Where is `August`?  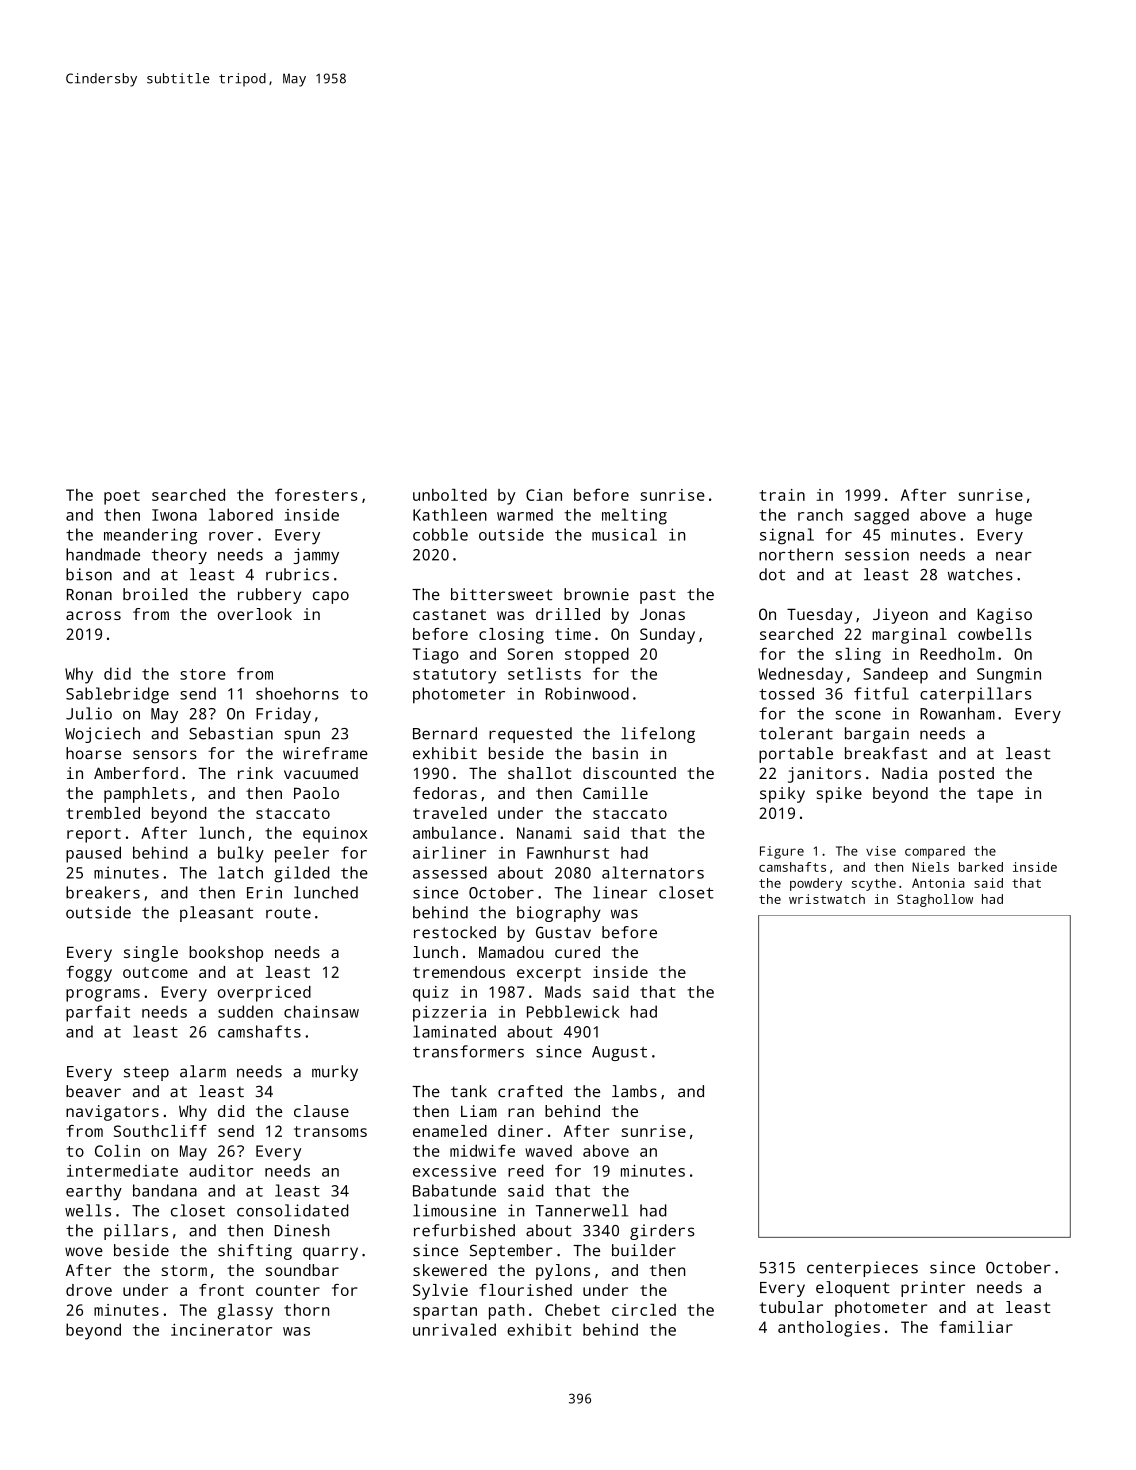 August is located at coordinates (619, 1053).
